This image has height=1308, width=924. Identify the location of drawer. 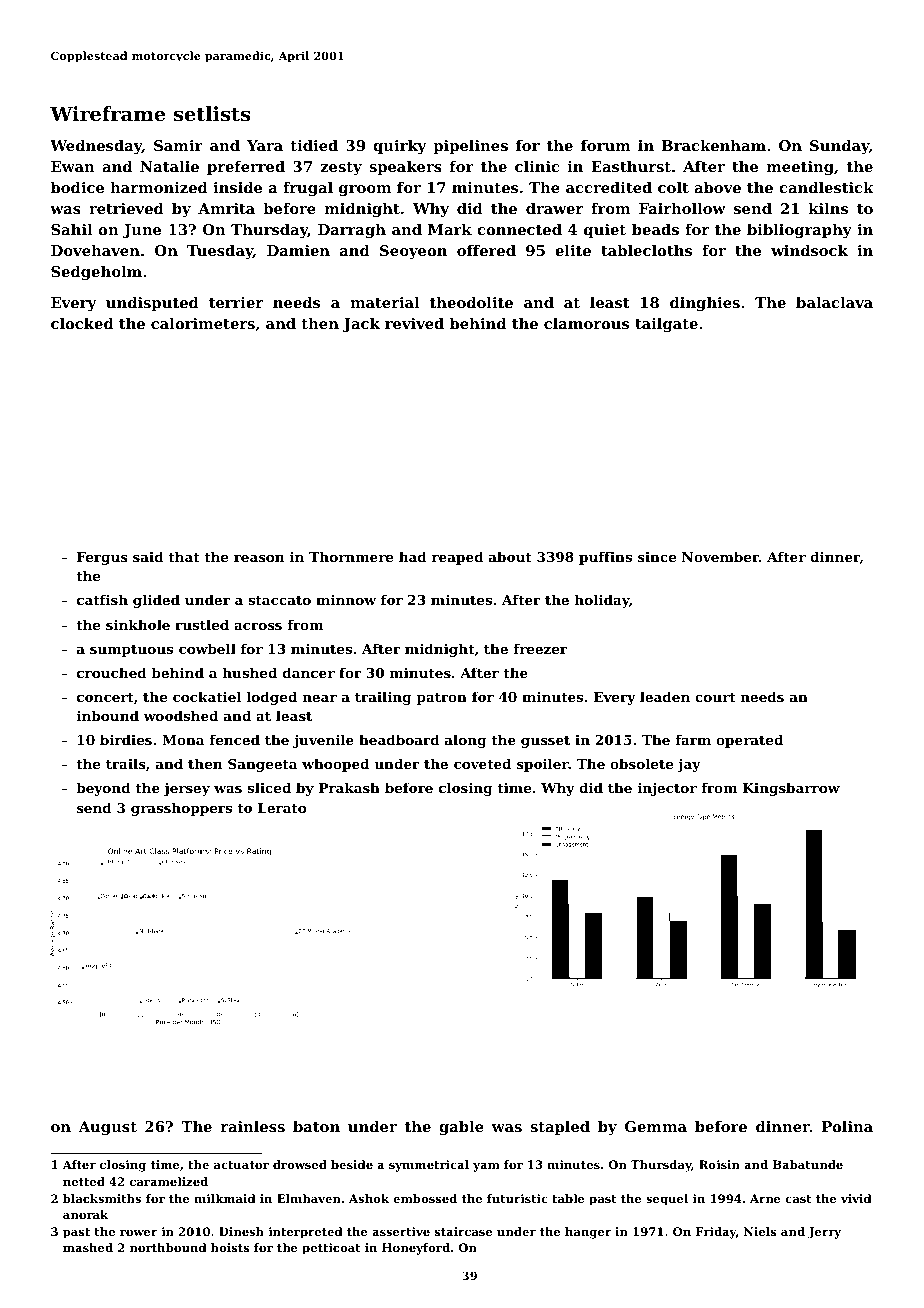
(554, 208).
